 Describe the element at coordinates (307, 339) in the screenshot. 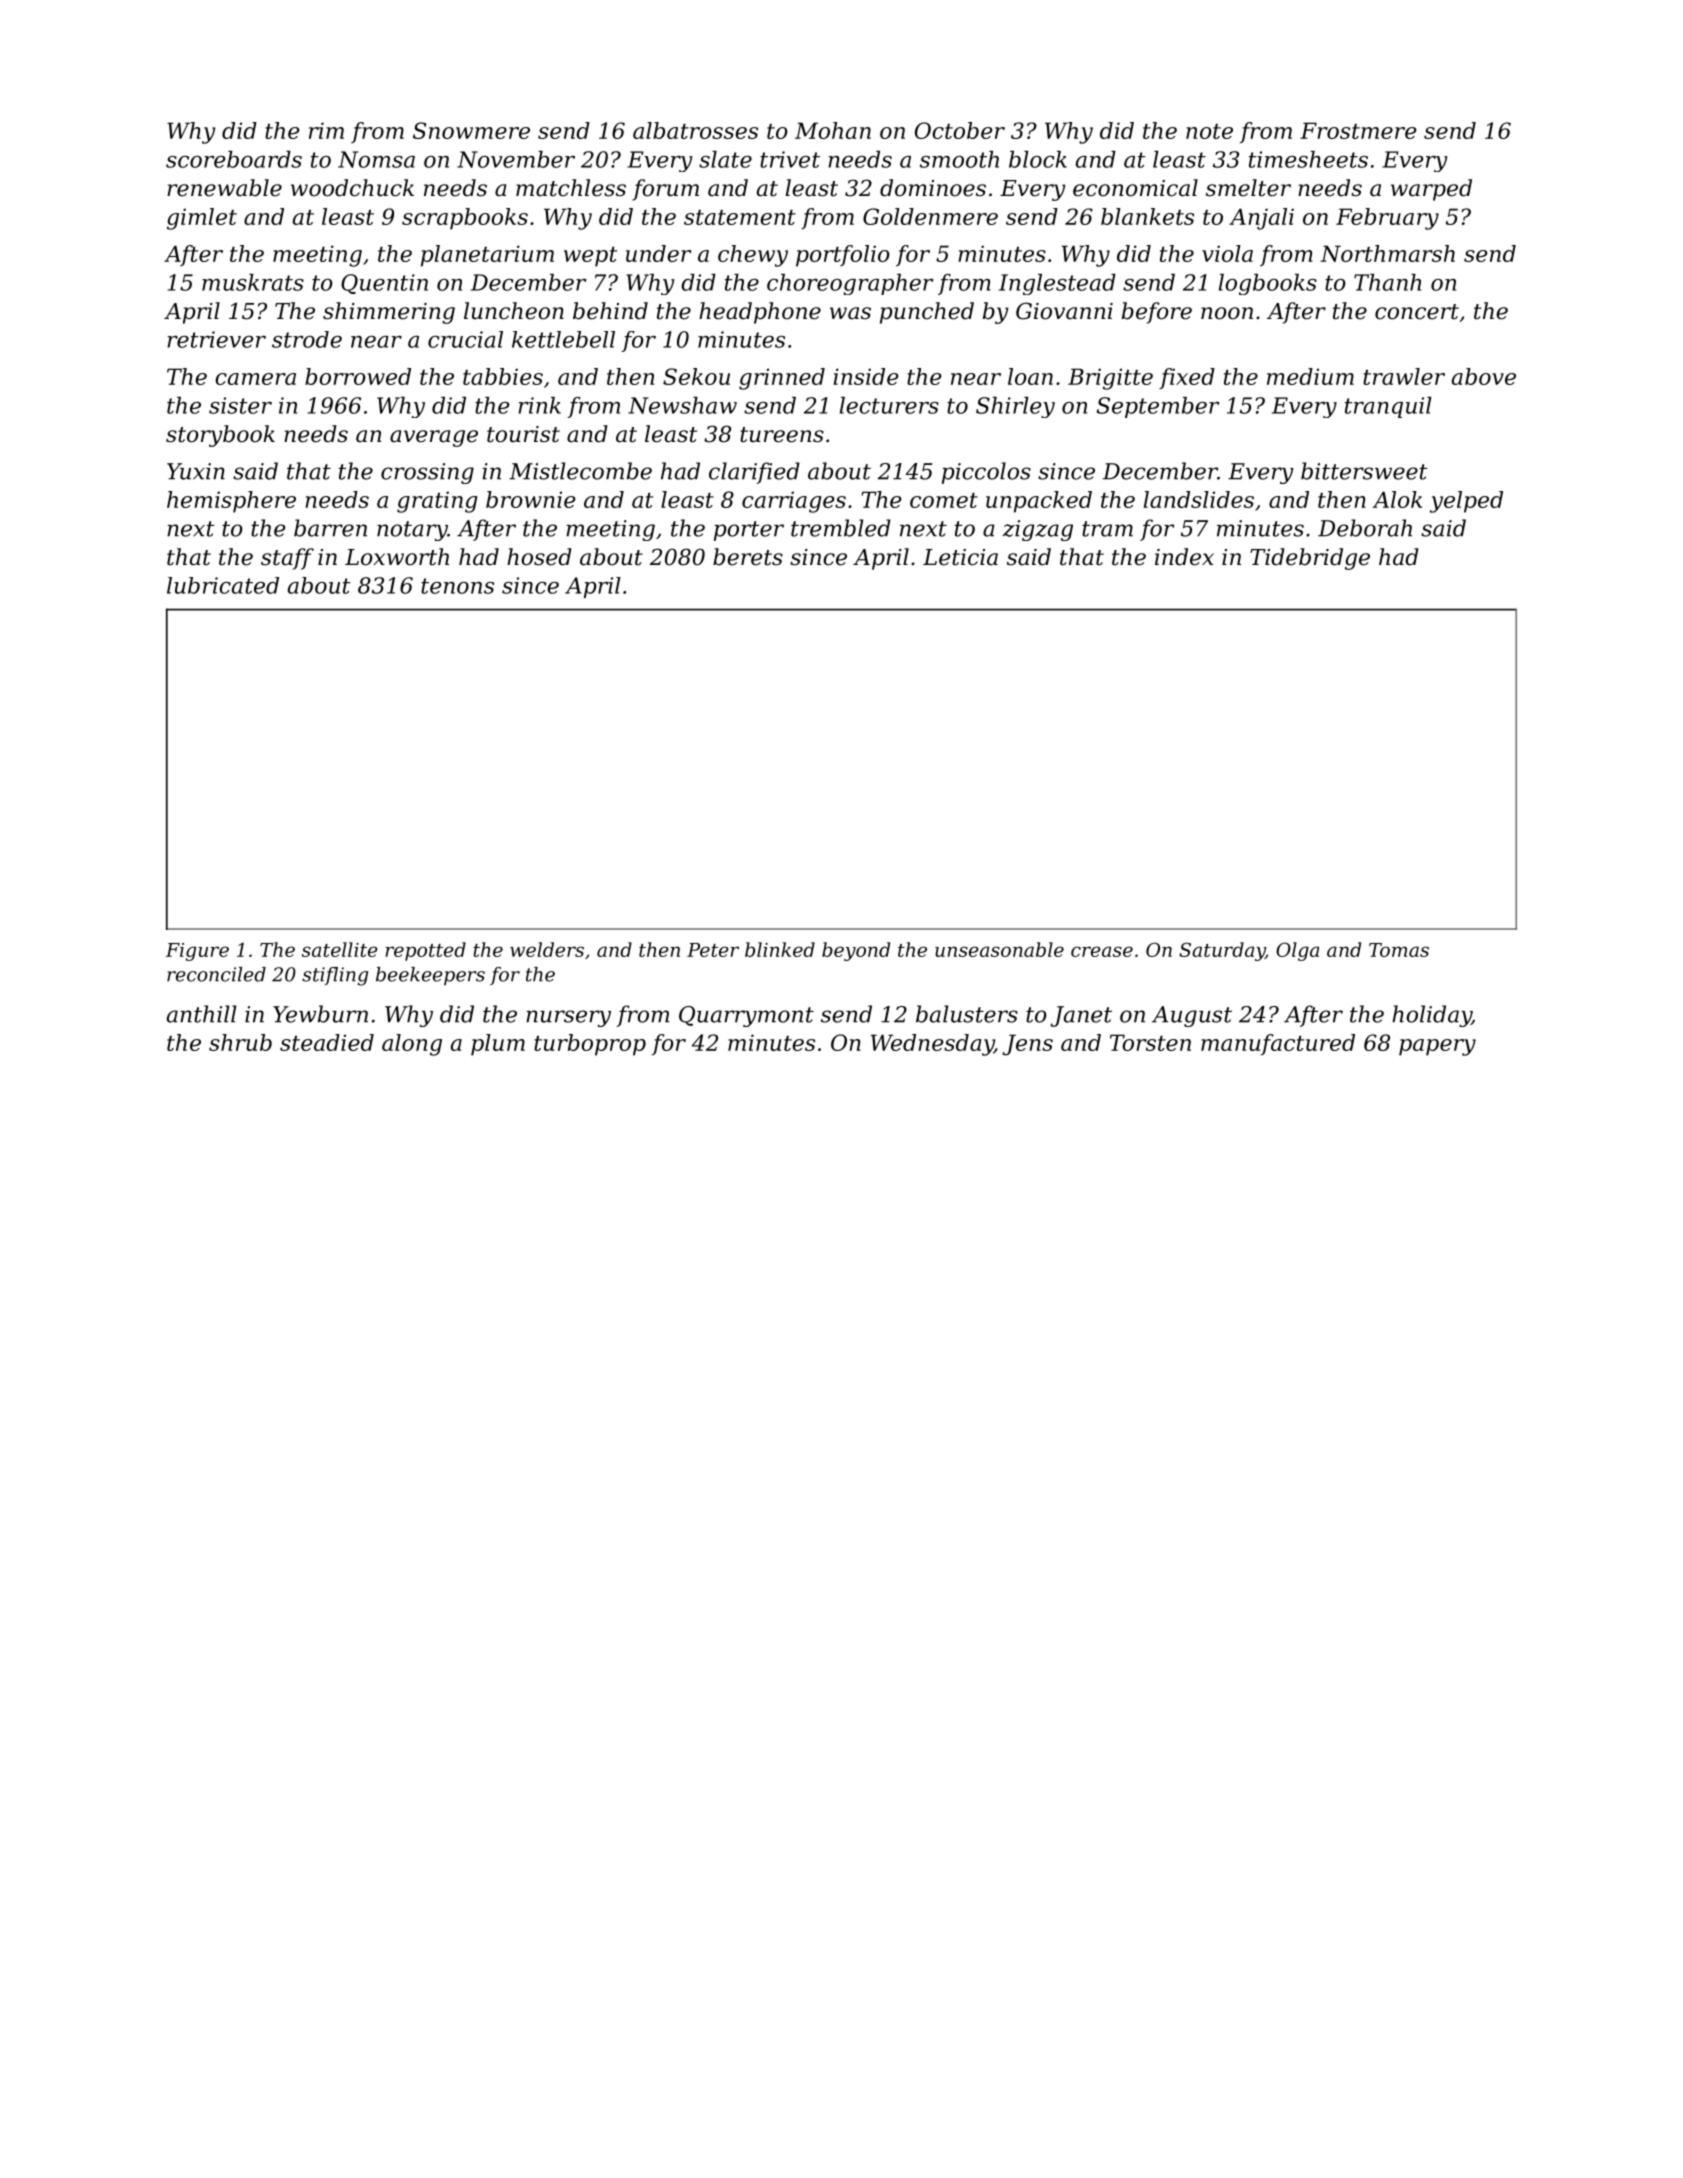

I see `strode` at that location.
